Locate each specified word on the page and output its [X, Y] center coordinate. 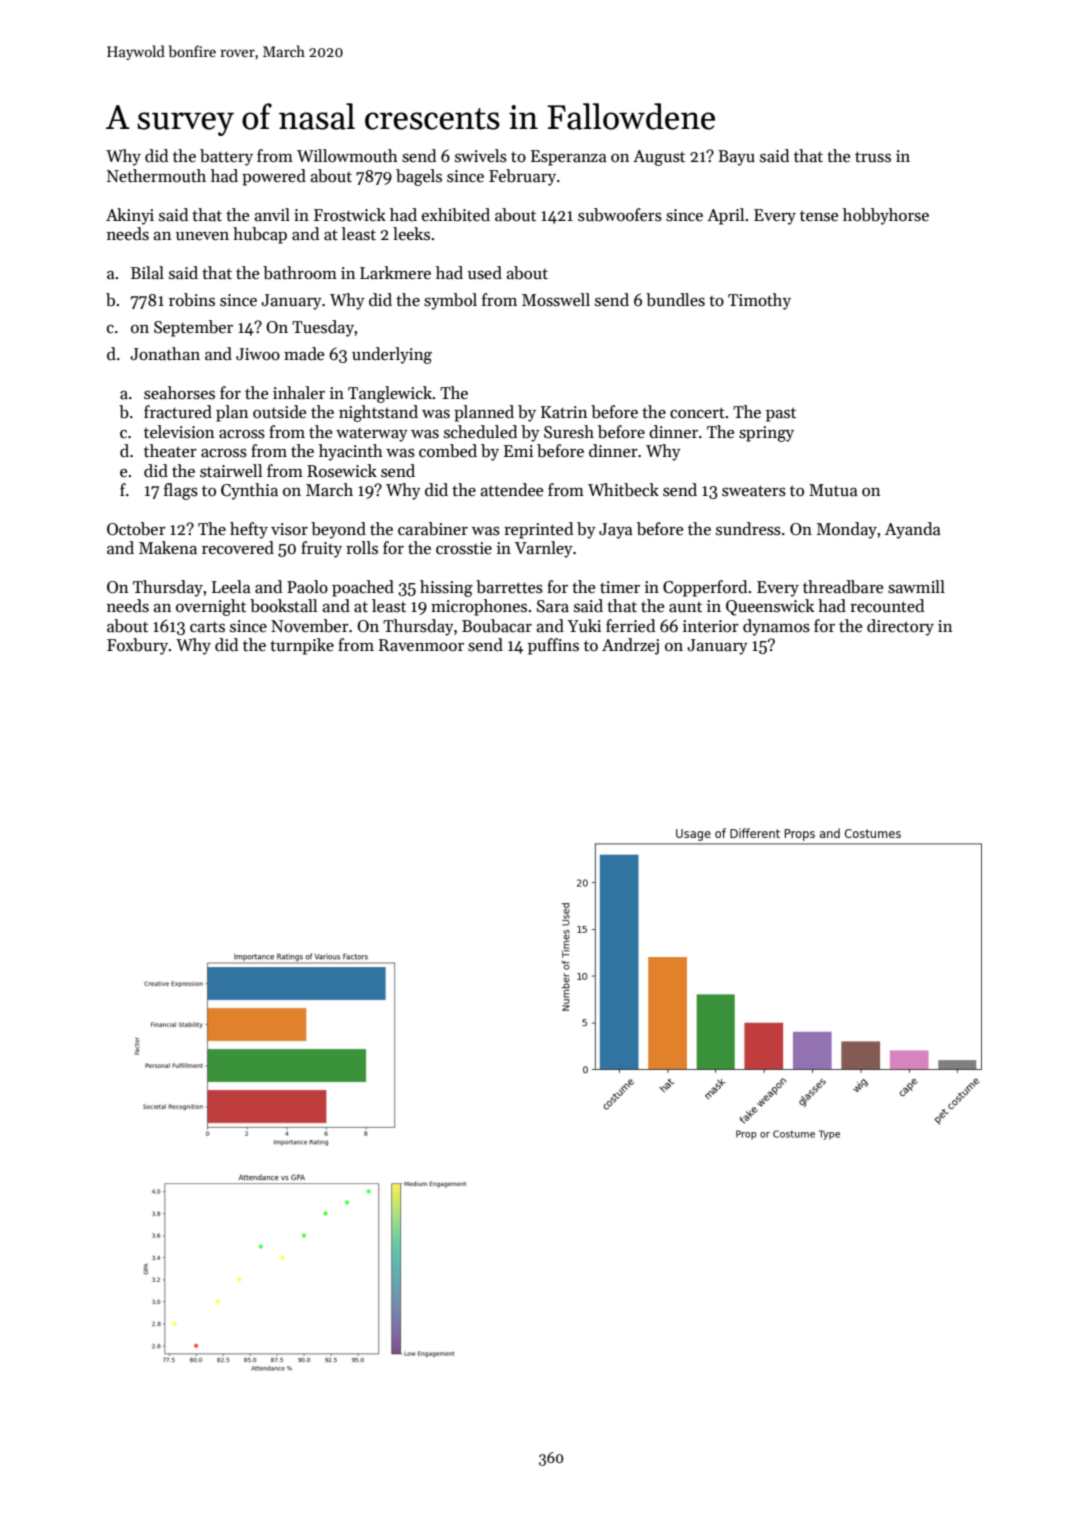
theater [170, 451]
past [781, 414]
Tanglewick [390, 394]
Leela [231, 587]
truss [873, 157]
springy [766, 434]
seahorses [179, 393]
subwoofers [620, 215]
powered [274, 177]
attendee [511, 490]
